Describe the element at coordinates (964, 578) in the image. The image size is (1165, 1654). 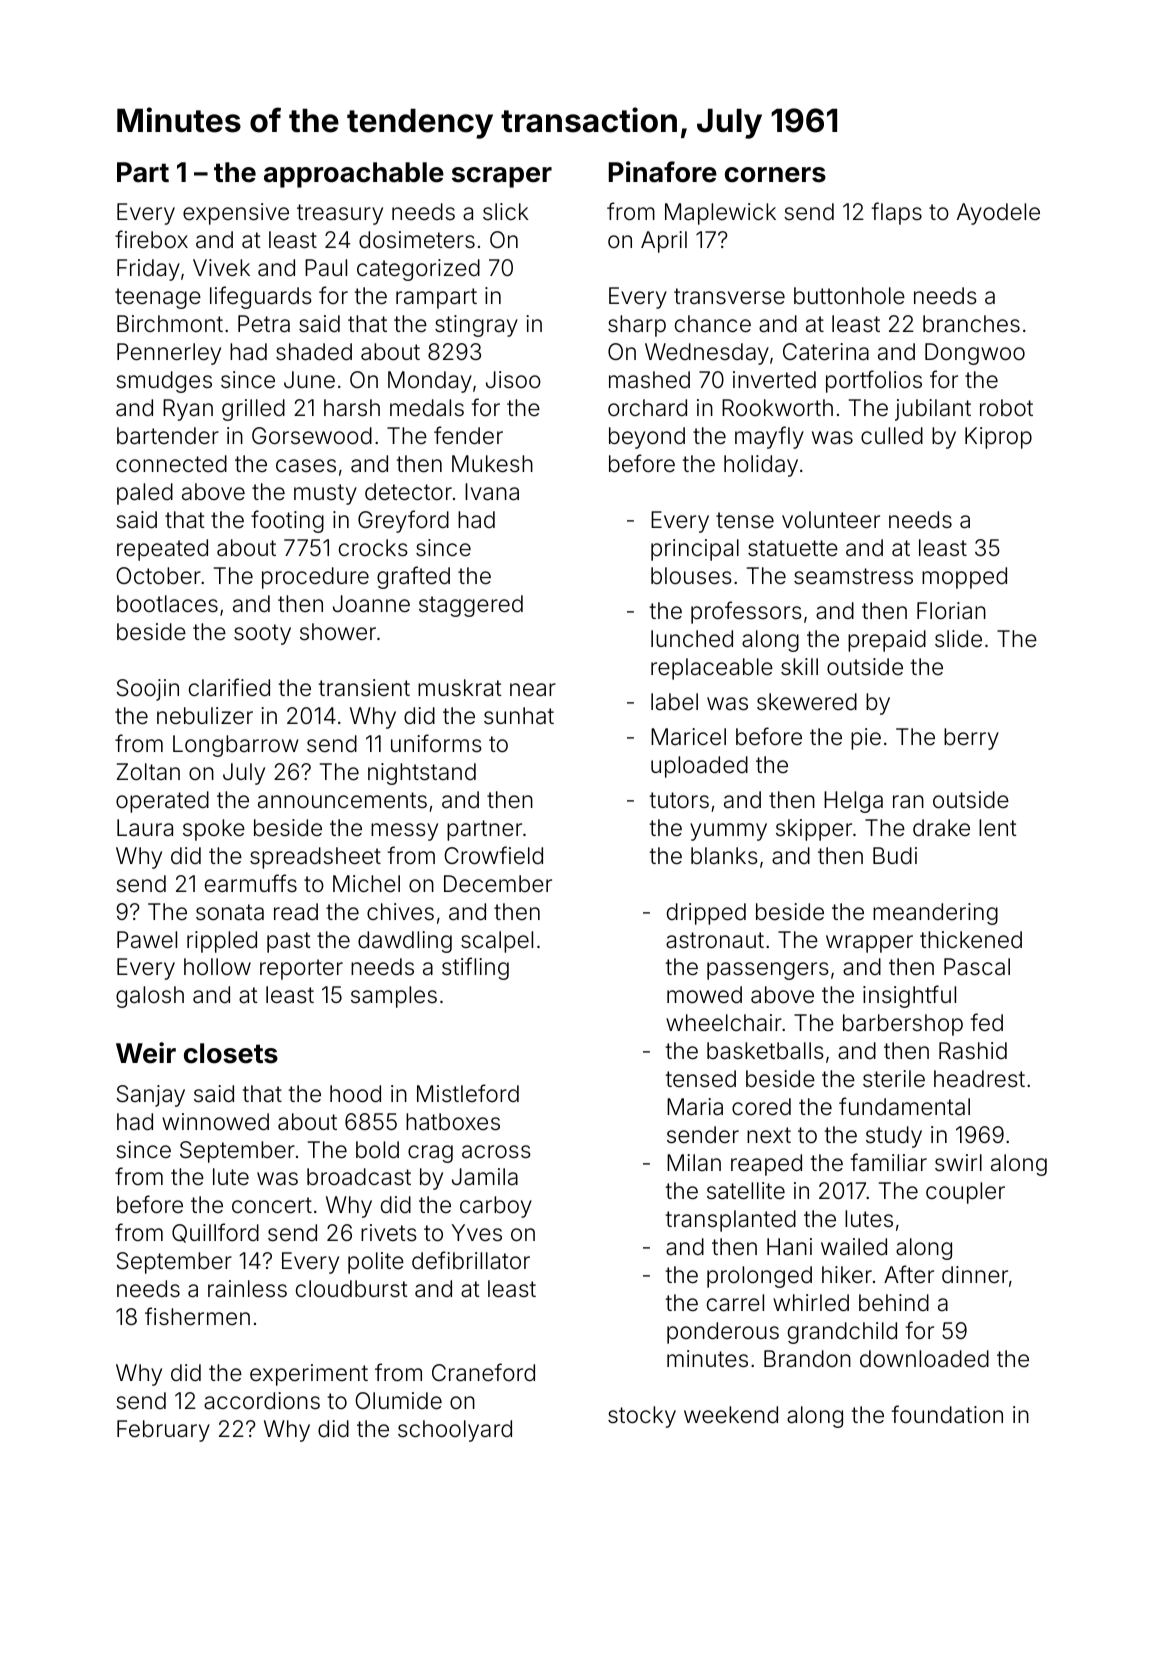
I see `mopped` at that location.
